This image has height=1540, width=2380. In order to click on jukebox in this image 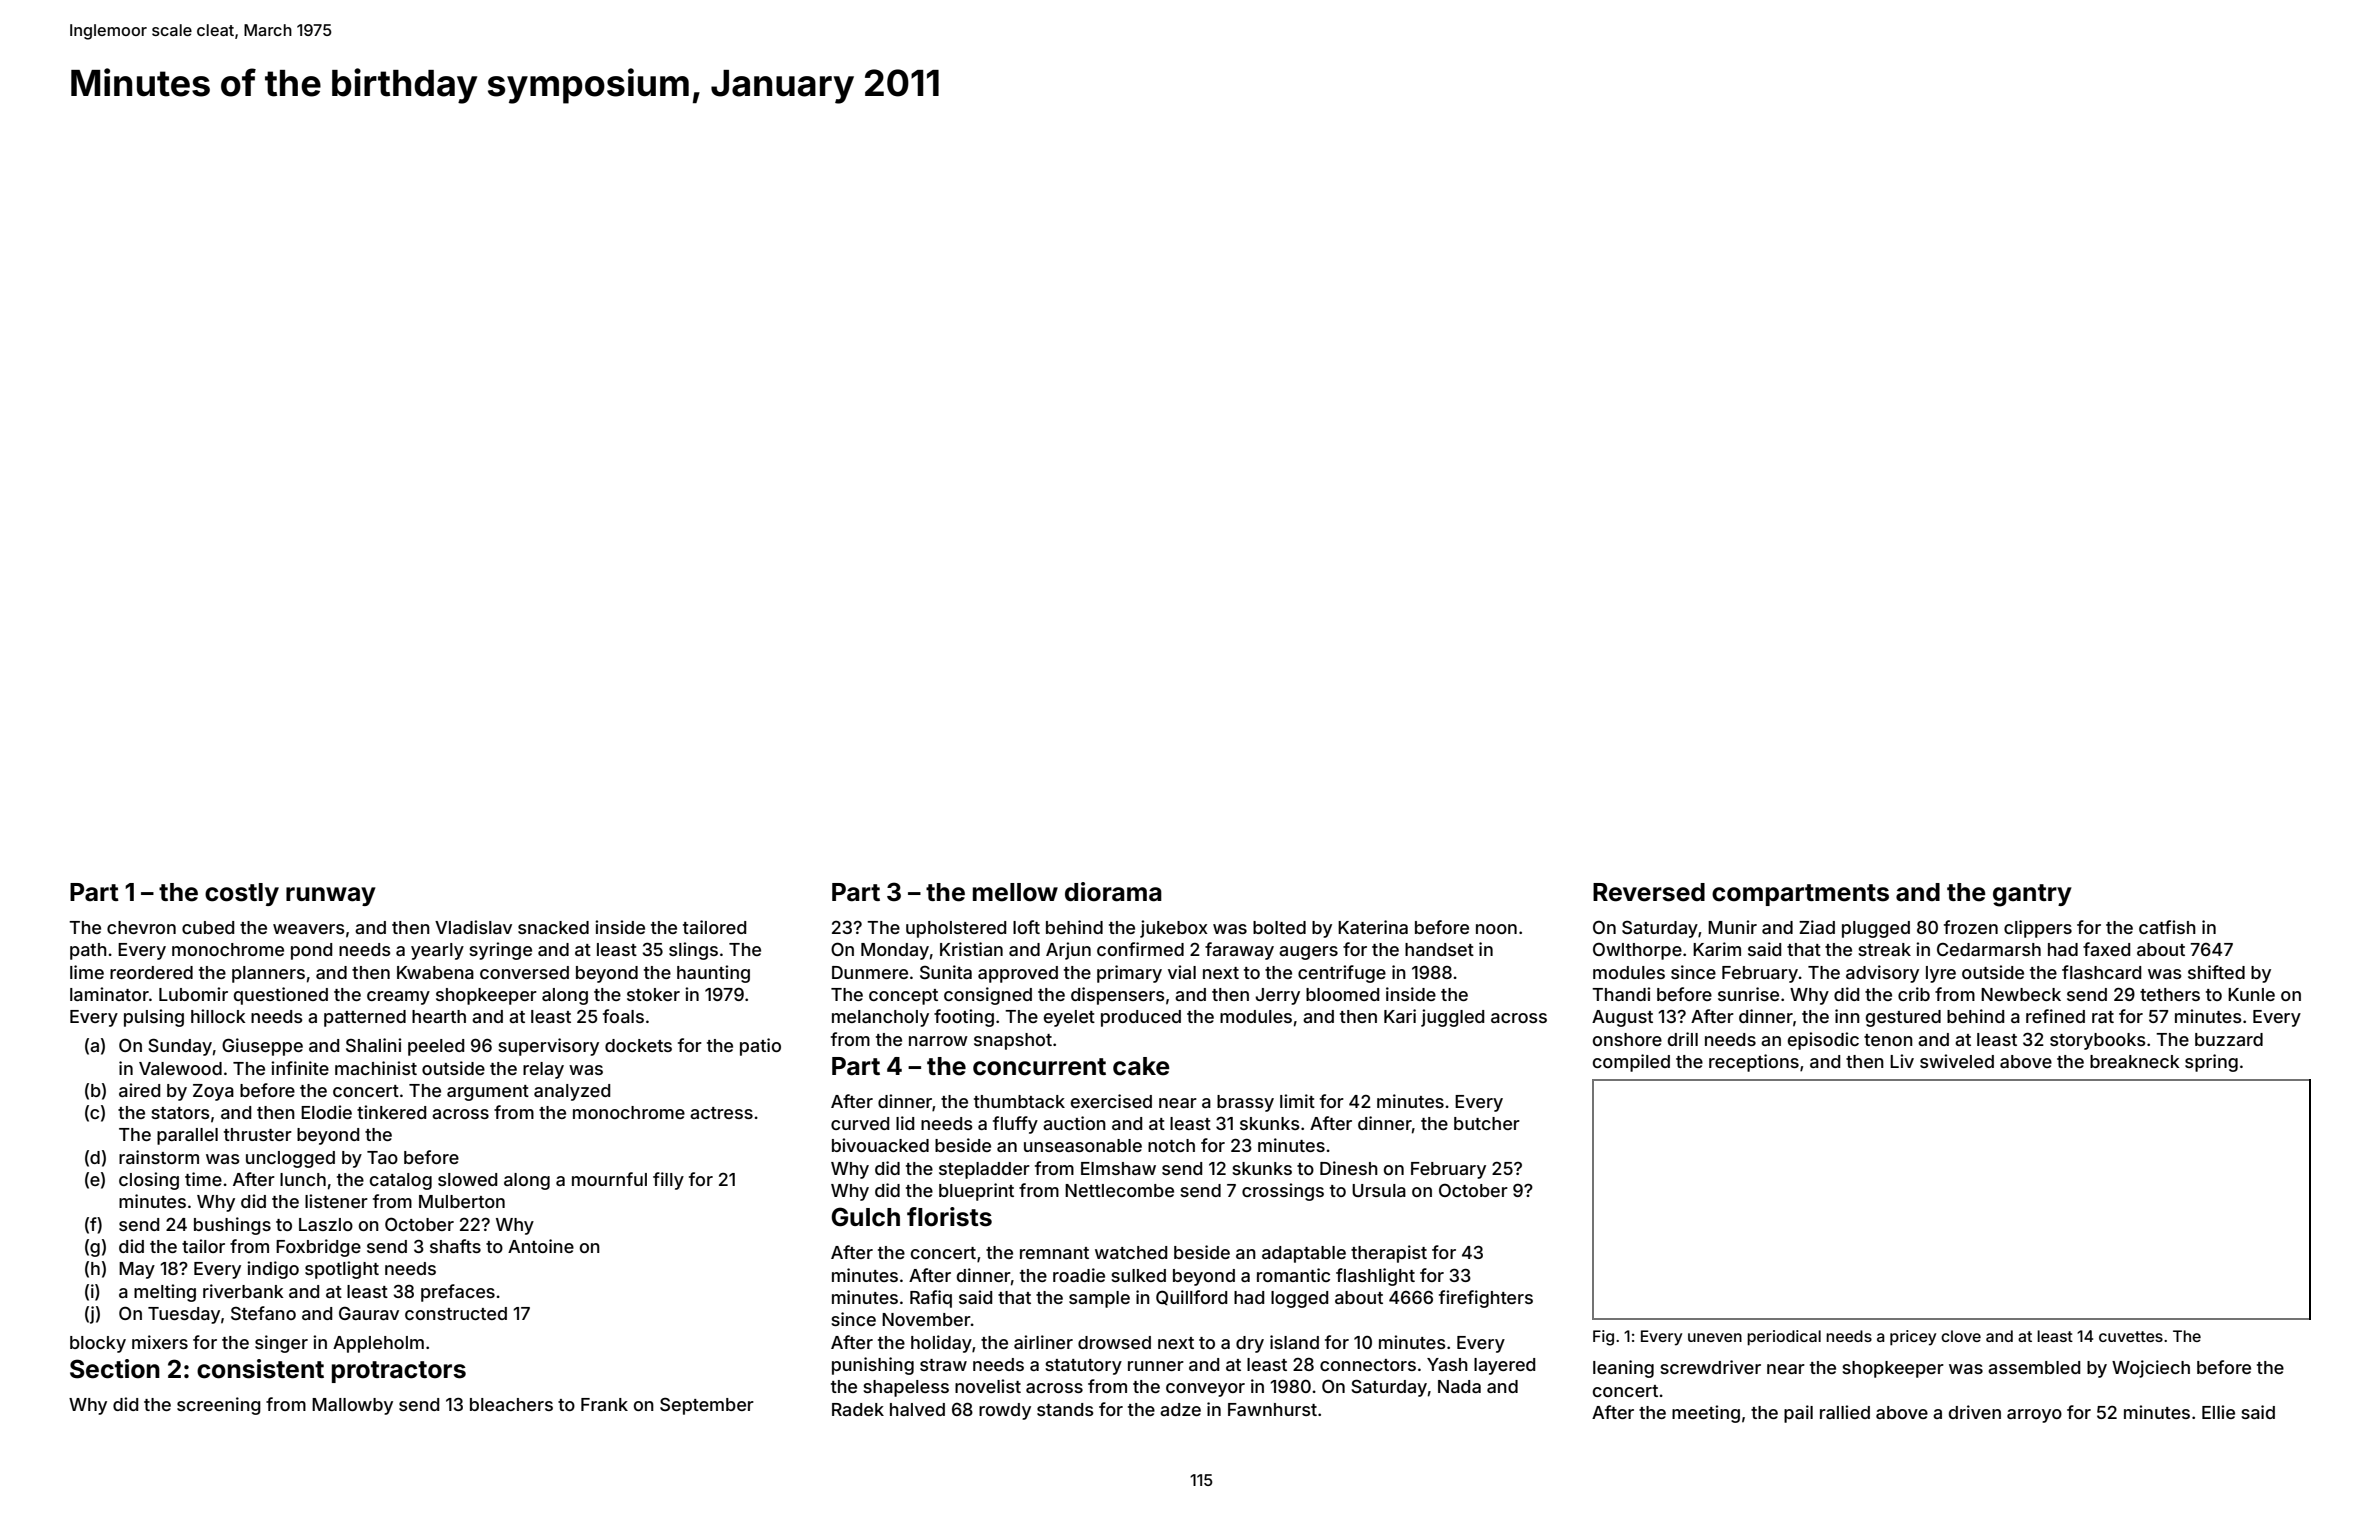, I will do `click(1174, 929)`.
